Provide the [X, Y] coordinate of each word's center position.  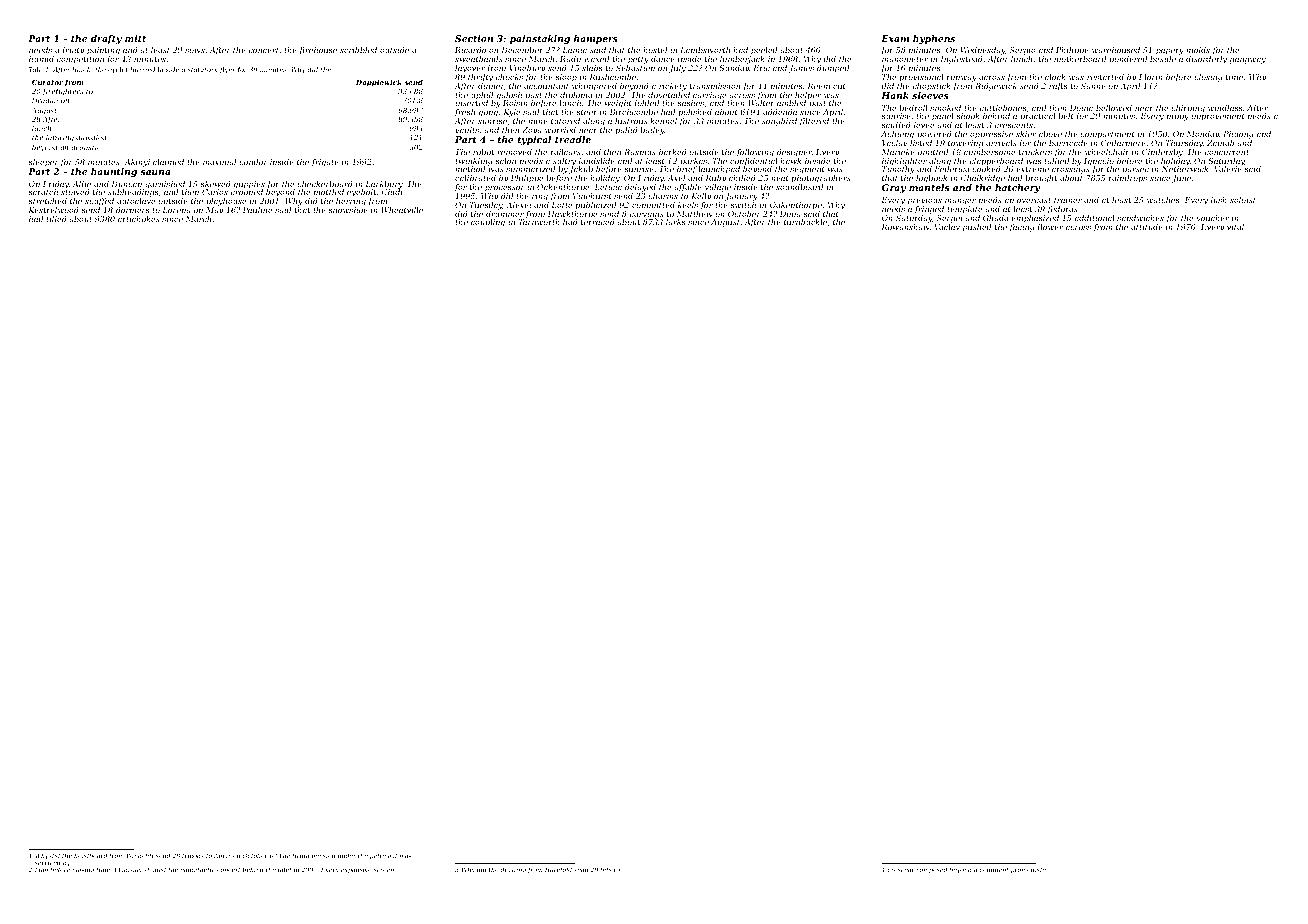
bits [606, 869]
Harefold [558, 870]
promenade [1028, 870]
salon [505, 161]
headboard [90, 855]
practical [1038, 117]
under [347, 855]
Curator [47, 82]
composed [931, 870]
